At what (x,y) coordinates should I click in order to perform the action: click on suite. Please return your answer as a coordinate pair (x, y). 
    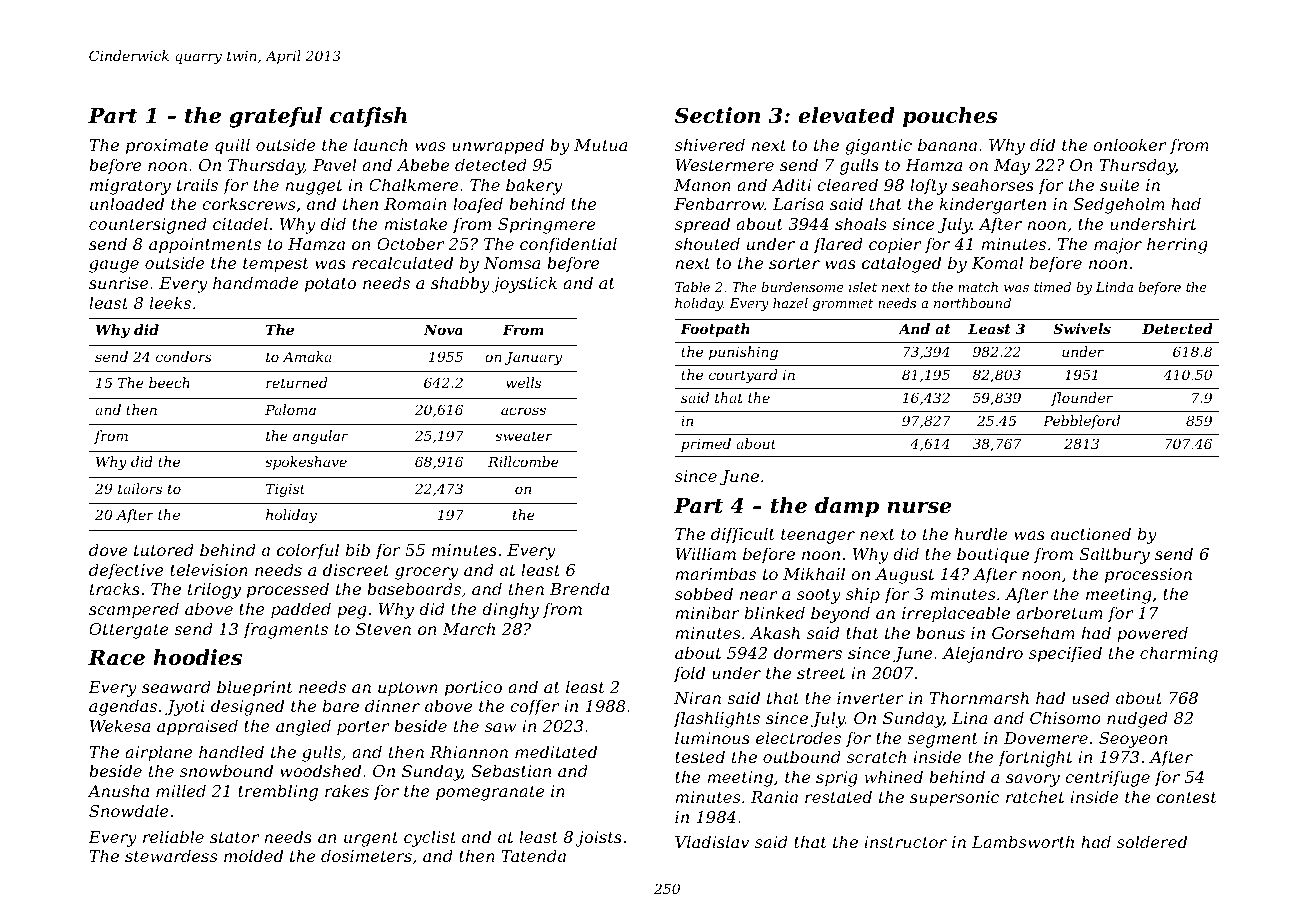
    Looking at the image, I should click on (1120, 185).
